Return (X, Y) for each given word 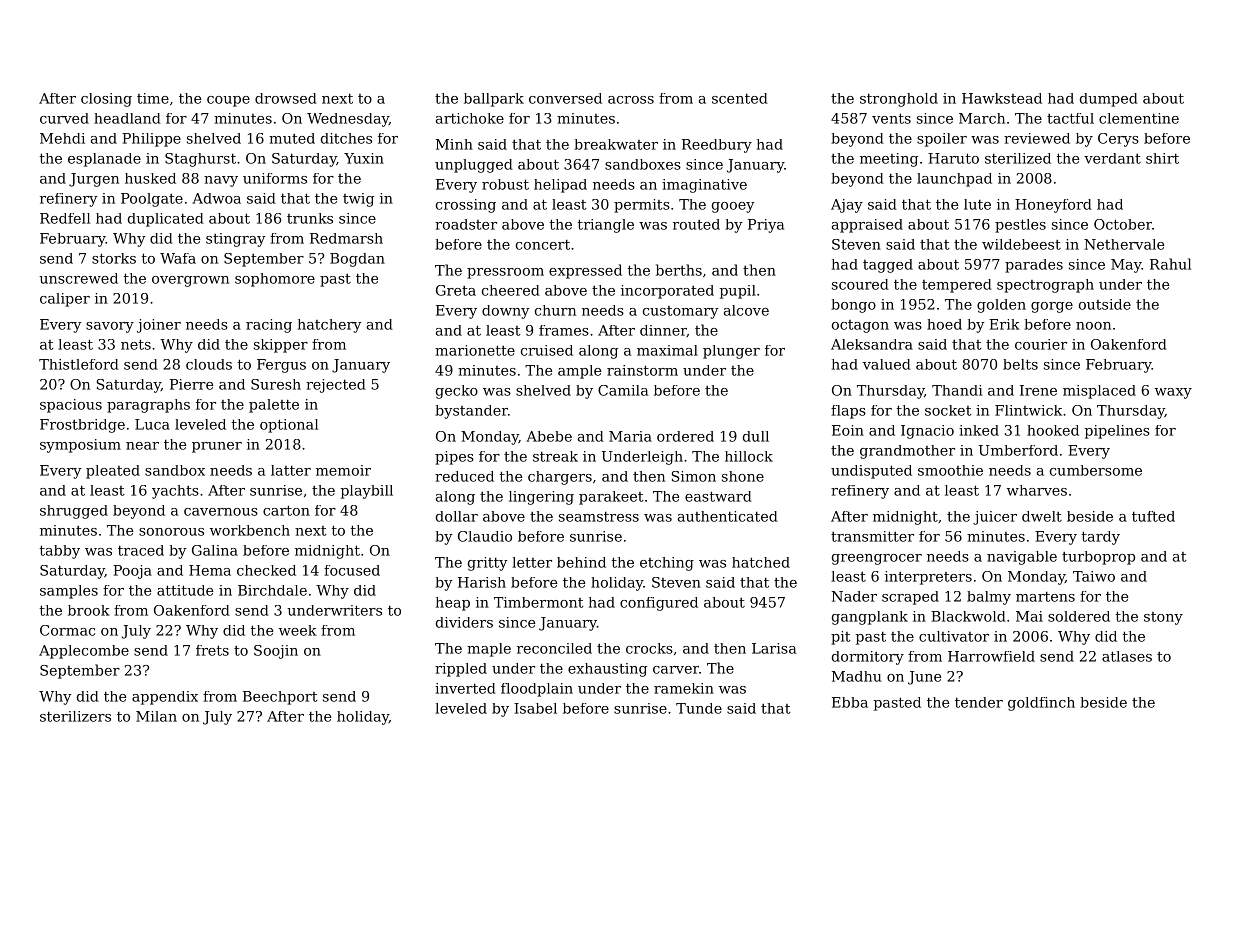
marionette (475, 350)
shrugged (74, 512)
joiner (159, 326)
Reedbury (717, 146)
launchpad (954, 180)
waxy (1173, 393)
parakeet (611, 498)
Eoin (848, 430)
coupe (228, 101)
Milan (156, 716)
